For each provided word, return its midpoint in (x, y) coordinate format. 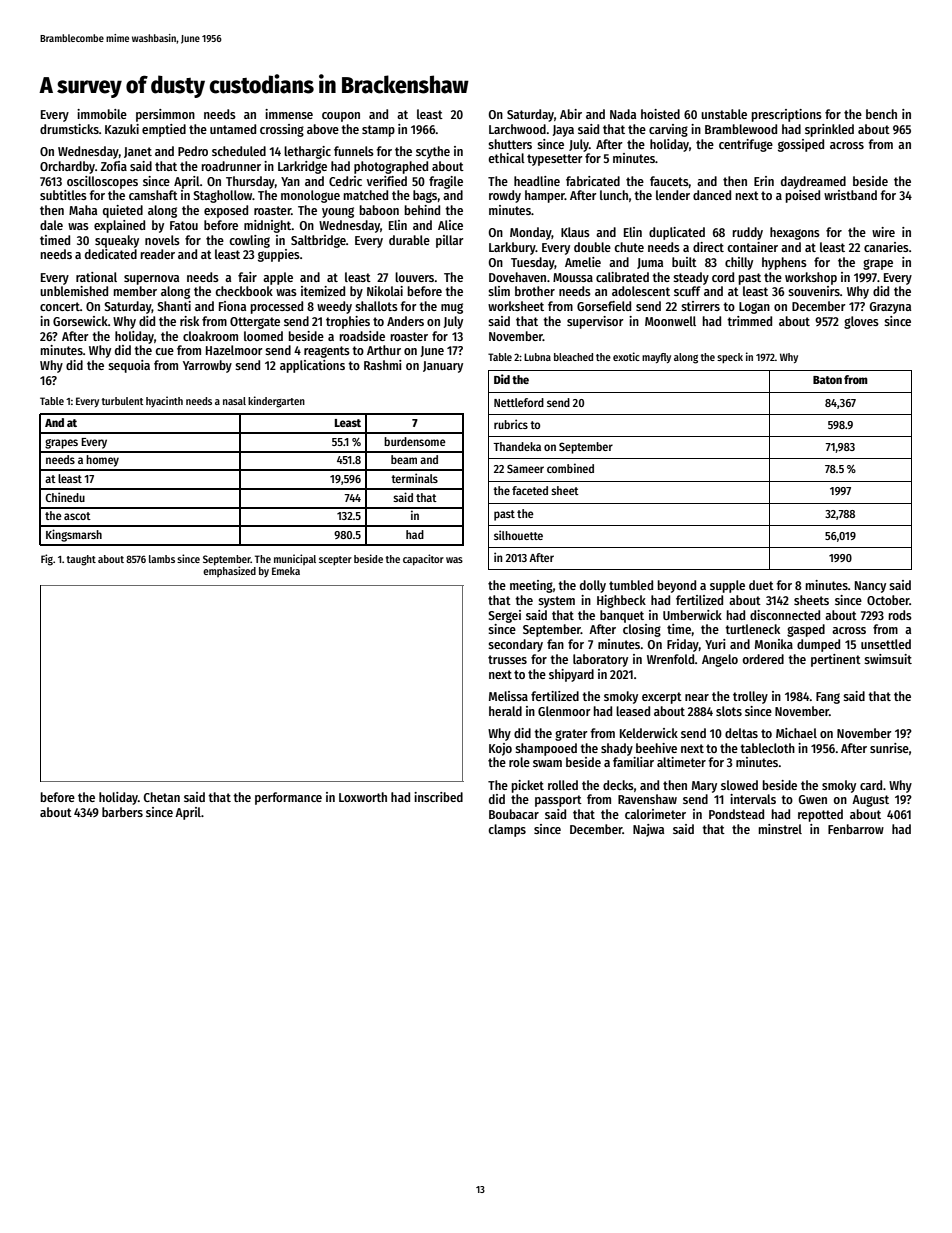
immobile (102, 114)
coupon (341, 117)
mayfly (656, 358)
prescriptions (787, 115)
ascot (77, 516)
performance (288, 798)
